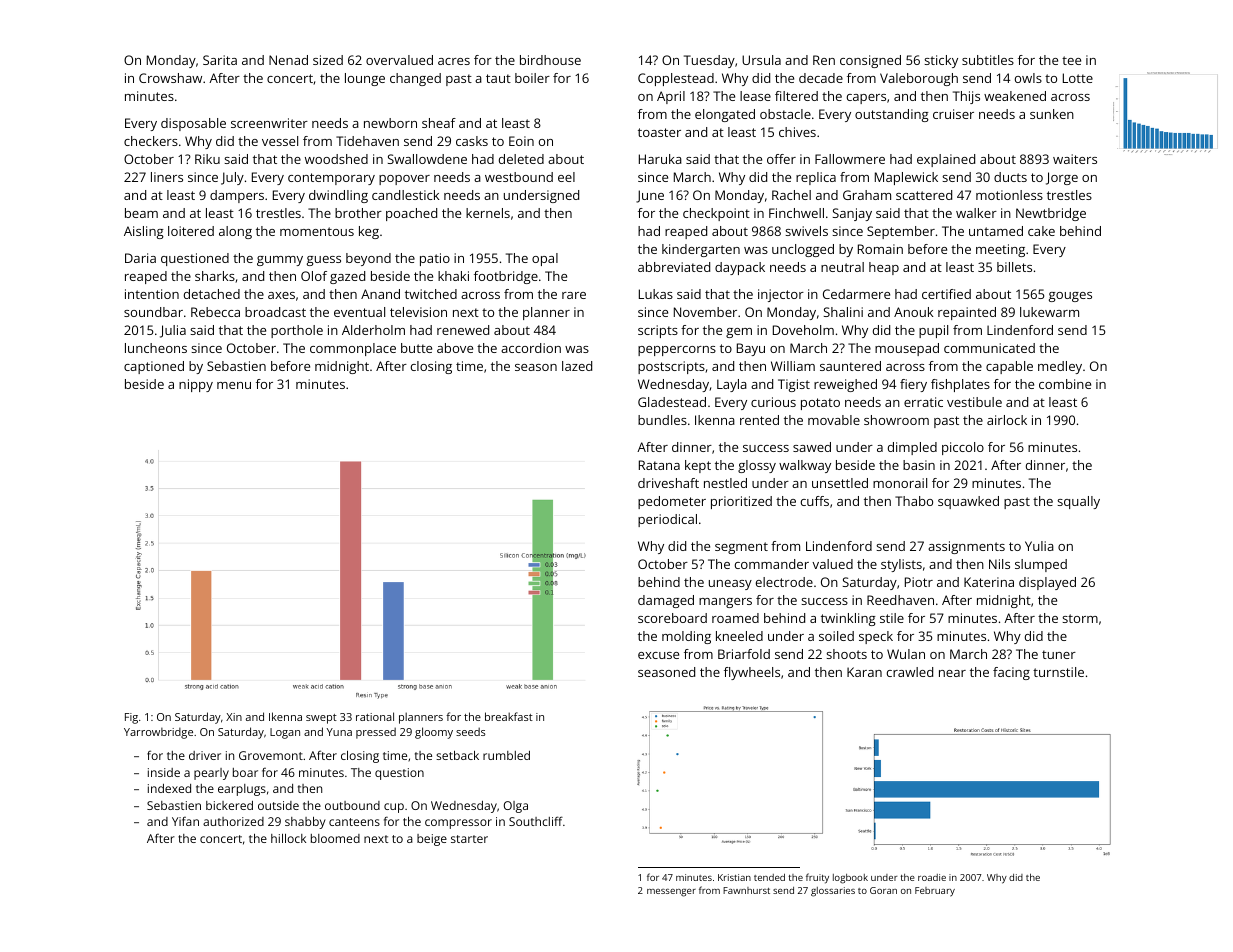 The image size is (1233, 952). I want to click on slumped, so click(1041, 565).
